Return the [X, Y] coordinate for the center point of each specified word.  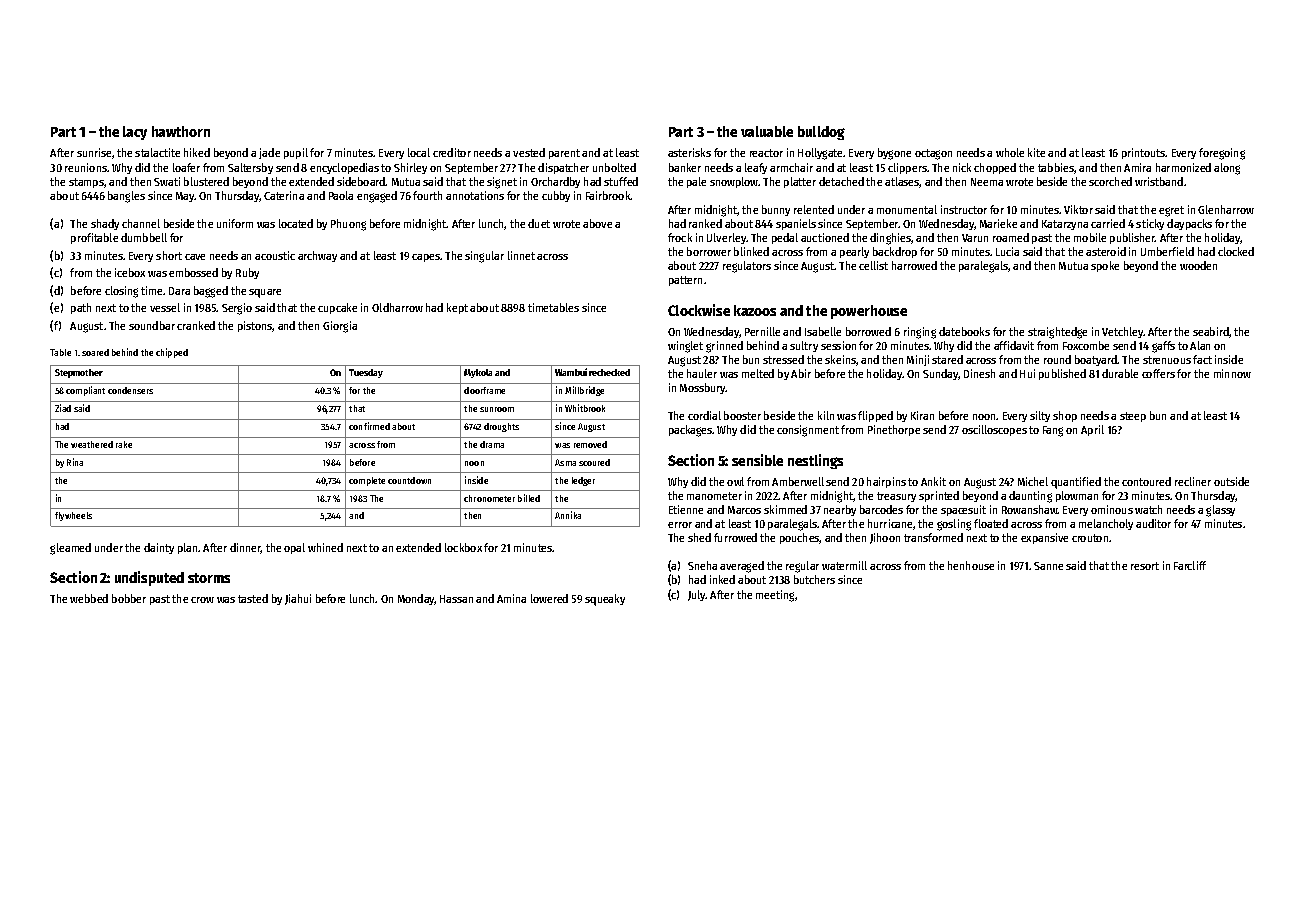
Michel [1033, 481]
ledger [583, 481]
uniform [235, 223]
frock [680, 237]
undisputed [149, 578]
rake [124, 444]
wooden [1198, 265]
